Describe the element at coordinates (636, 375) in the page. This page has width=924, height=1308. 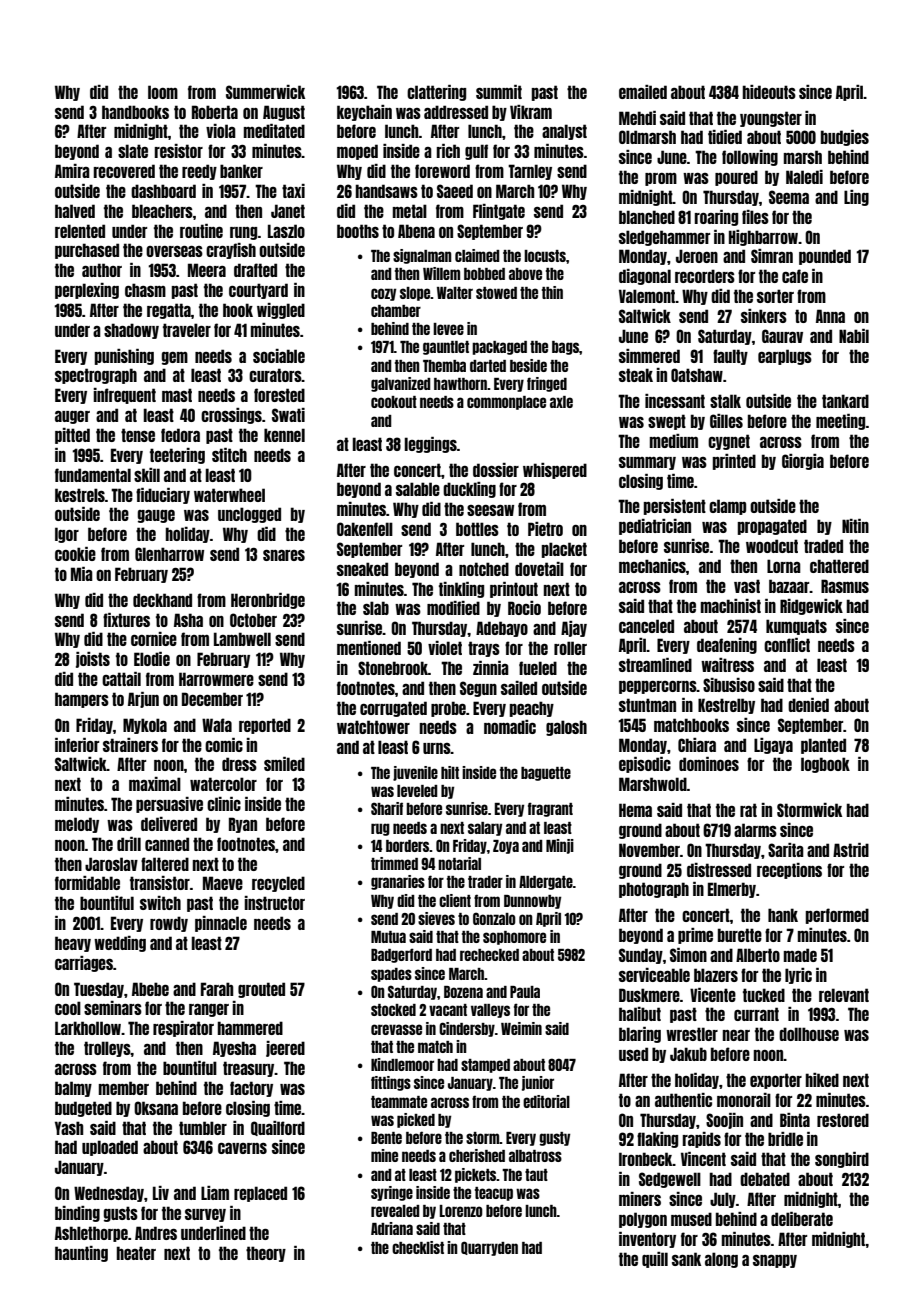
I see `steak` at that location.
